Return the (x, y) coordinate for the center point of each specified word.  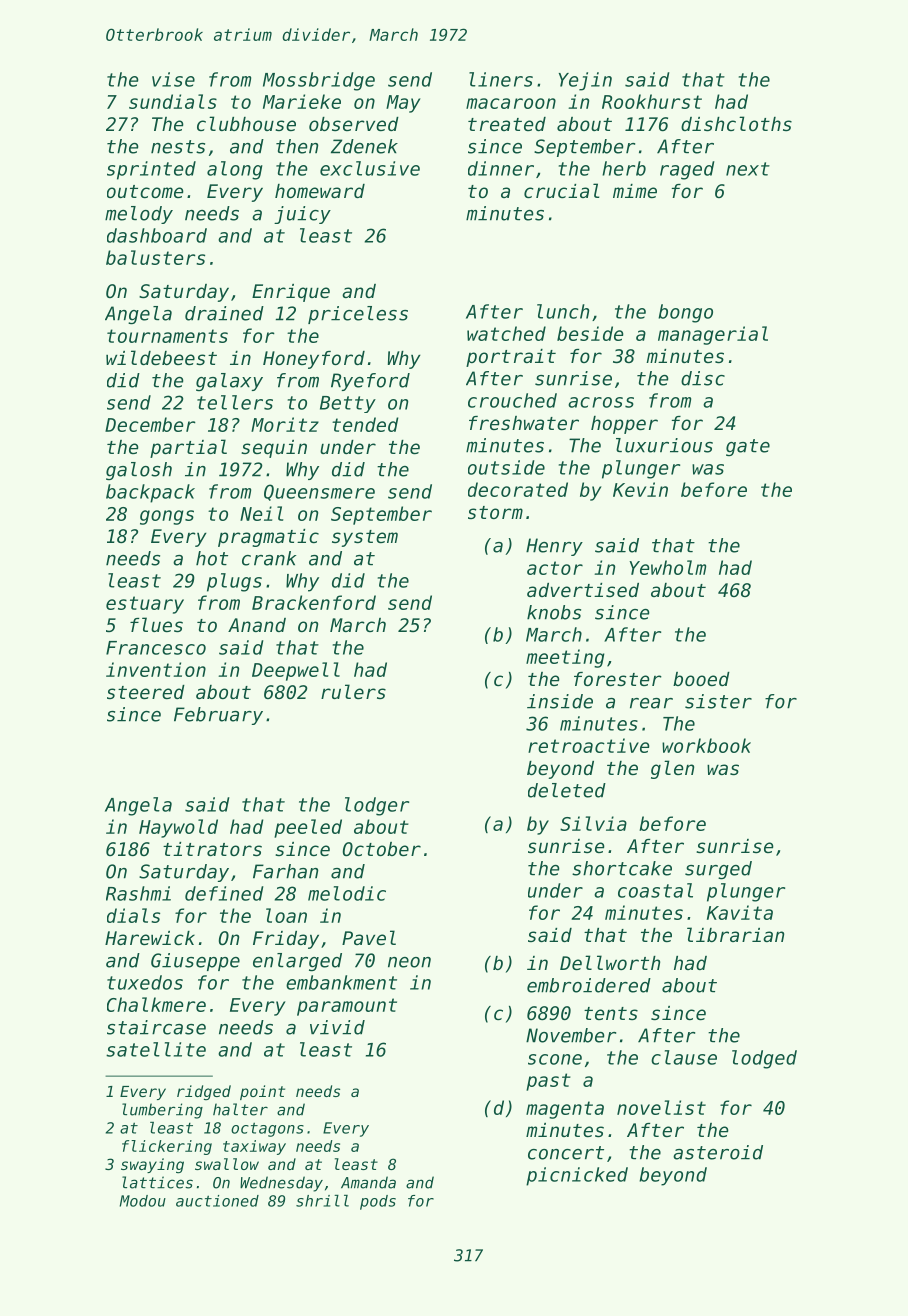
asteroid (718, 1152)
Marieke (302, 101)
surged (718, 870)
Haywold (178, 828)
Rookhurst (652, 101)
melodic (347, 893)
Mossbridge (319, 81)
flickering (167, 1147)
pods (378, 1202)
